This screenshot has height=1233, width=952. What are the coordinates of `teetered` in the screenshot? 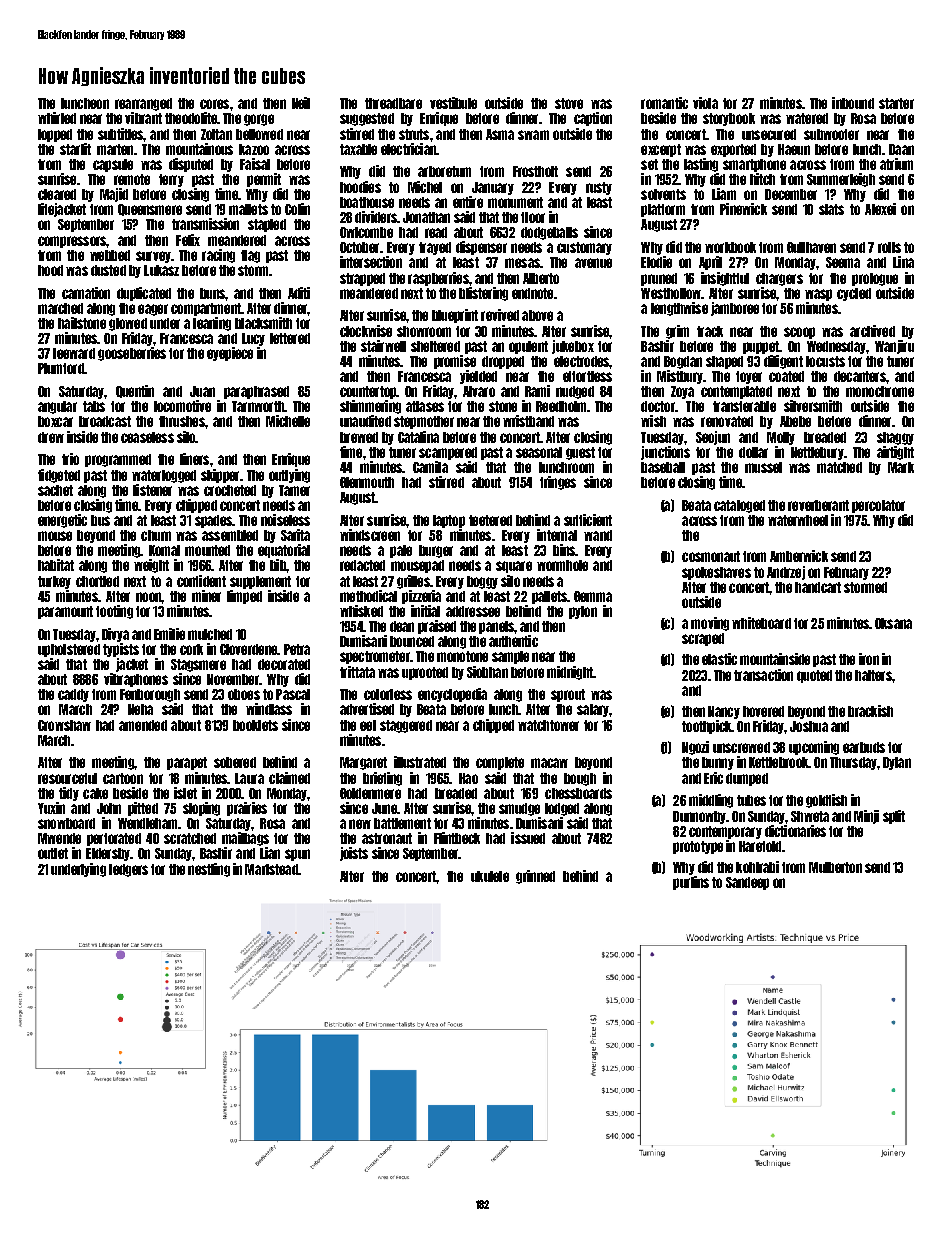 It's located at (490, 520).
